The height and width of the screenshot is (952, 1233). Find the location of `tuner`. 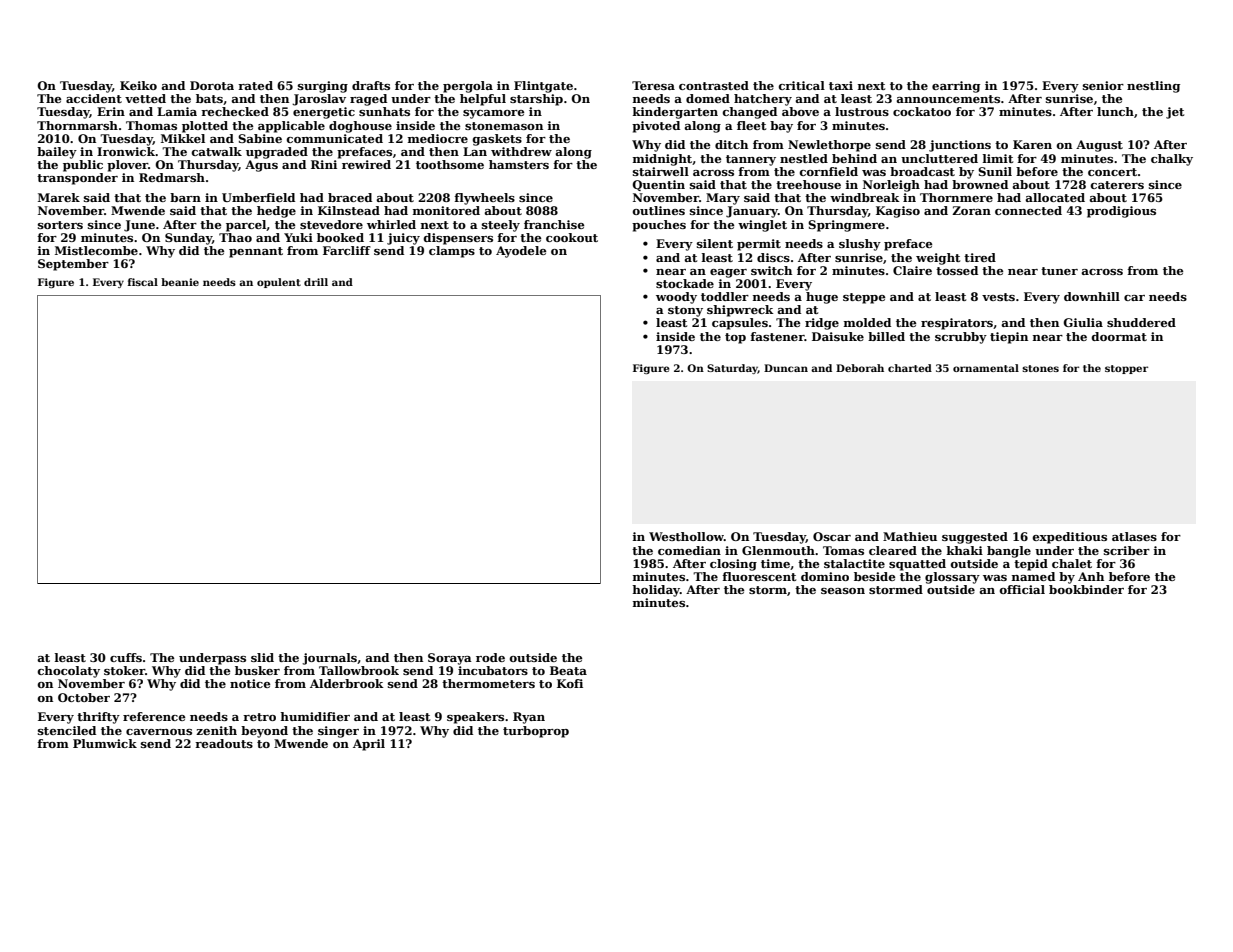

tuner is located at coordinates (1059, 271).
